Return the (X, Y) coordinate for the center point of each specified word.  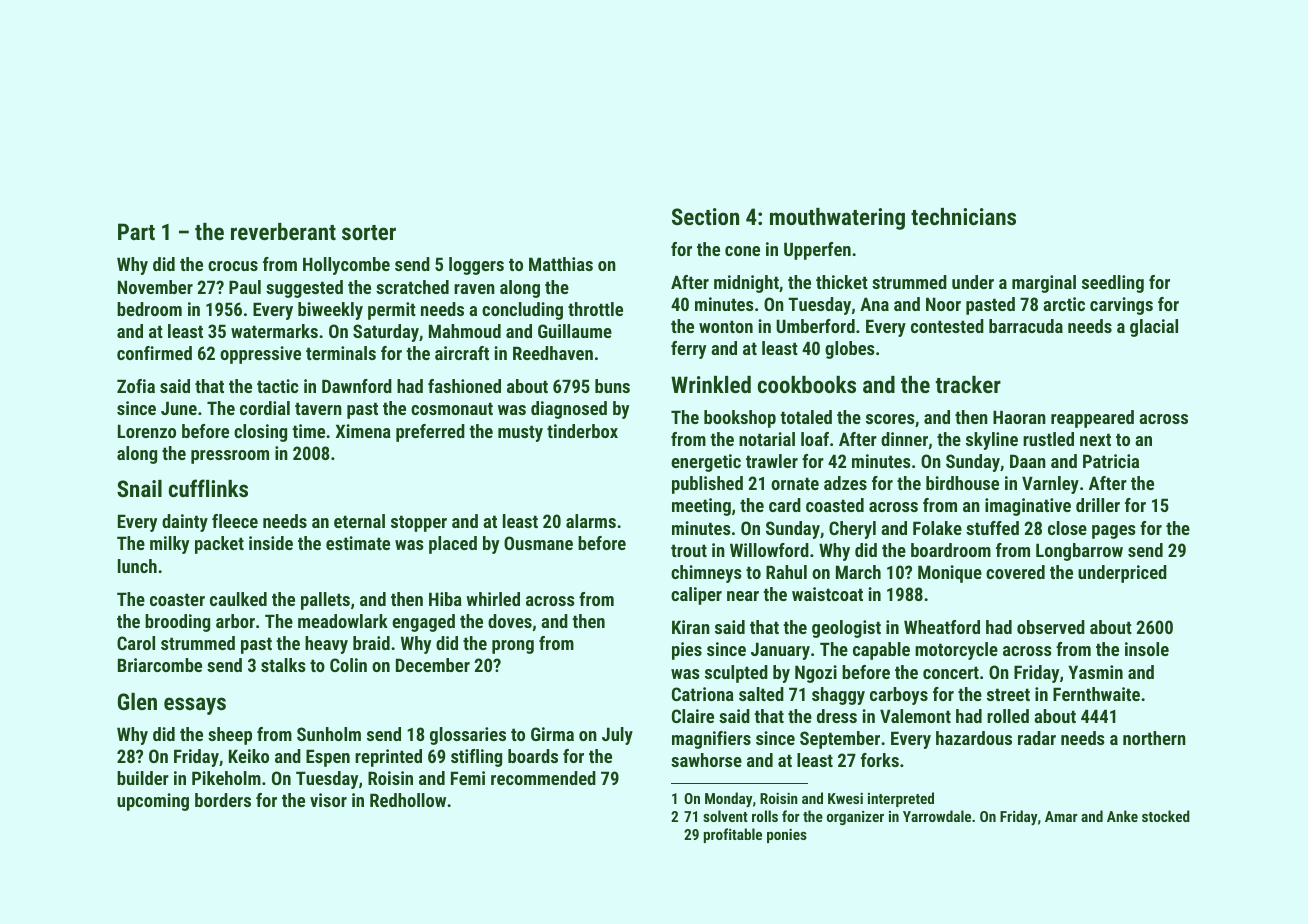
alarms (591, 521)
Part (136, 231)
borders (223, 800)
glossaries (468, 736)
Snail (139, 488)
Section (705, 216)
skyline (992, 441)
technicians (963, 216)
